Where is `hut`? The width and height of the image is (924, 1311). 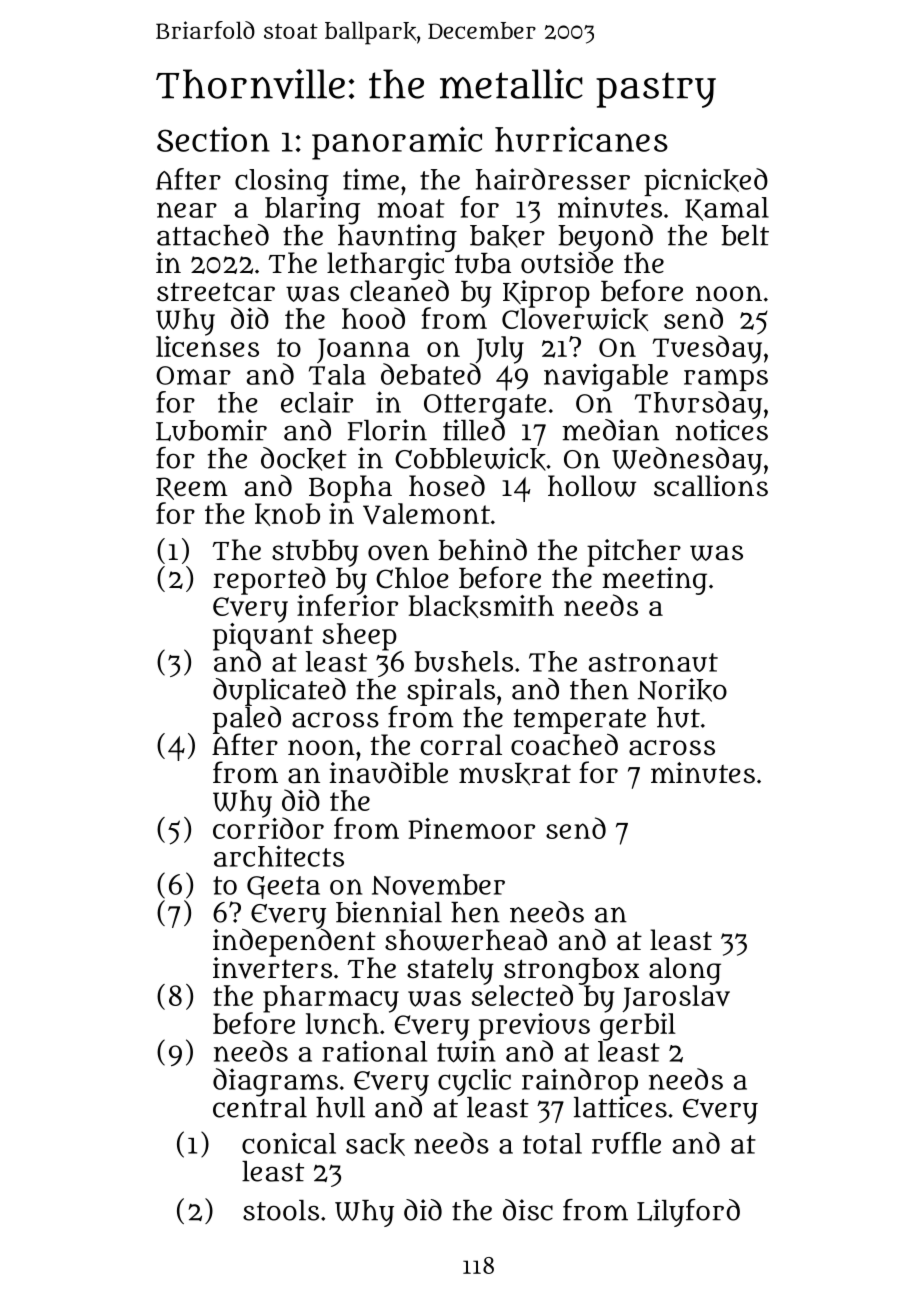
hut is located at coordinates (678, 717).
